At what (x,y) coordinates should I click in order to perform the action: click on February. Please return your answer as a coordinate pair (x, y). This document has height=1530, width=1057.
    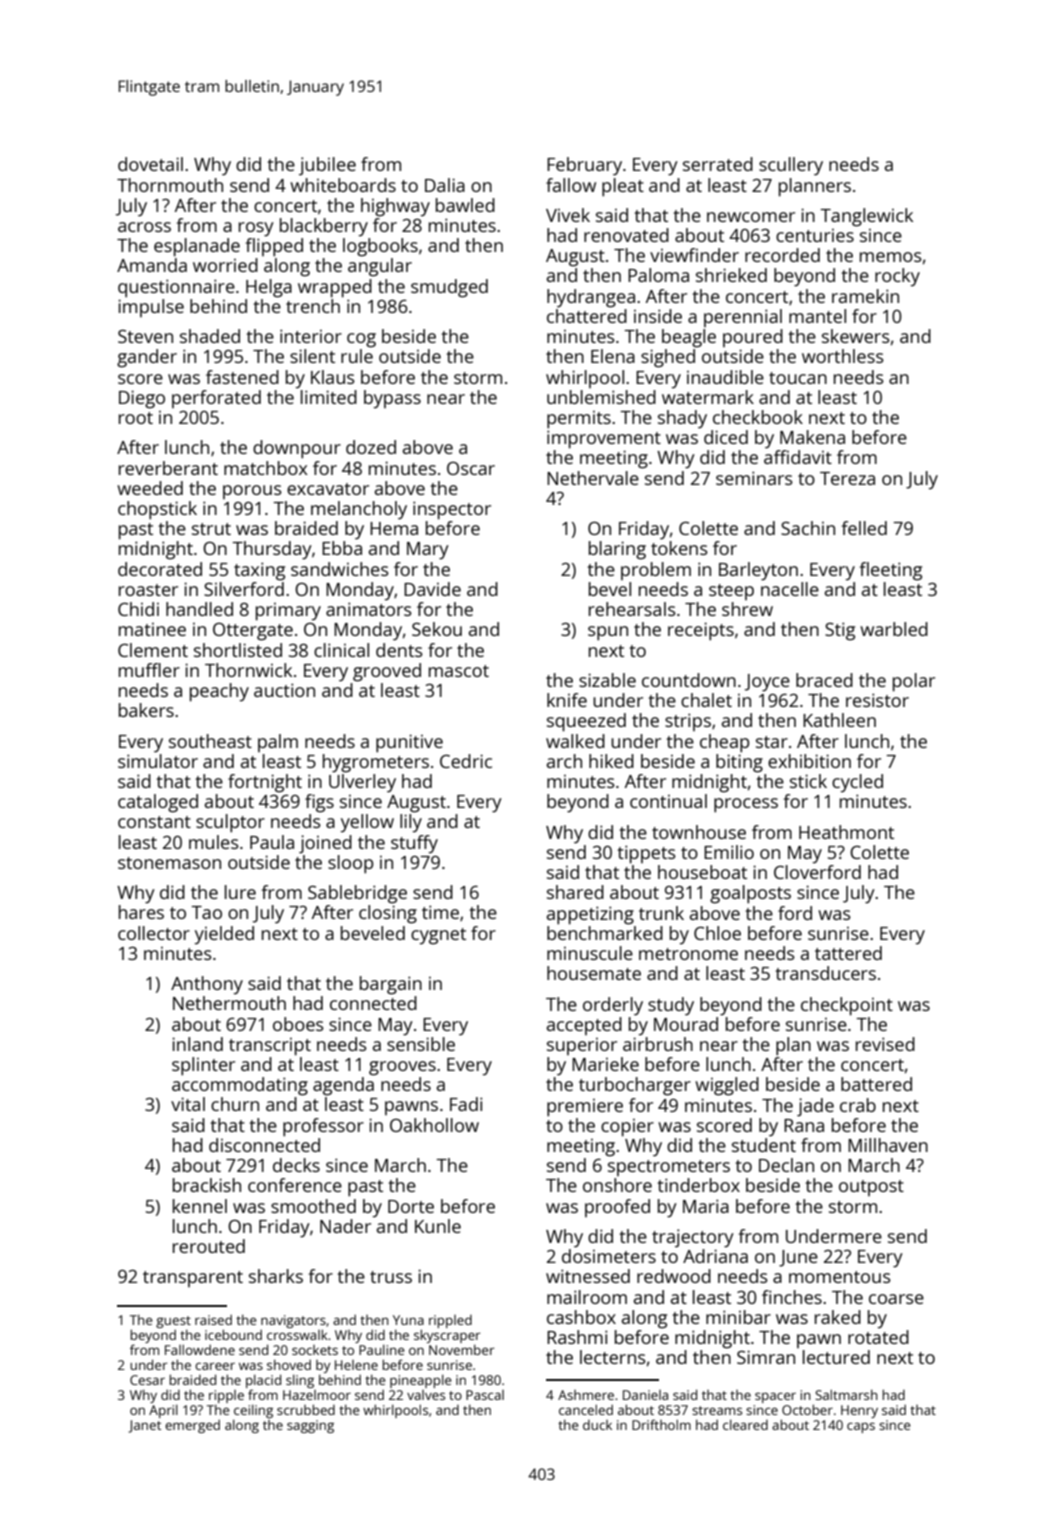
    Looking at the image, I should click on (584, 166).
